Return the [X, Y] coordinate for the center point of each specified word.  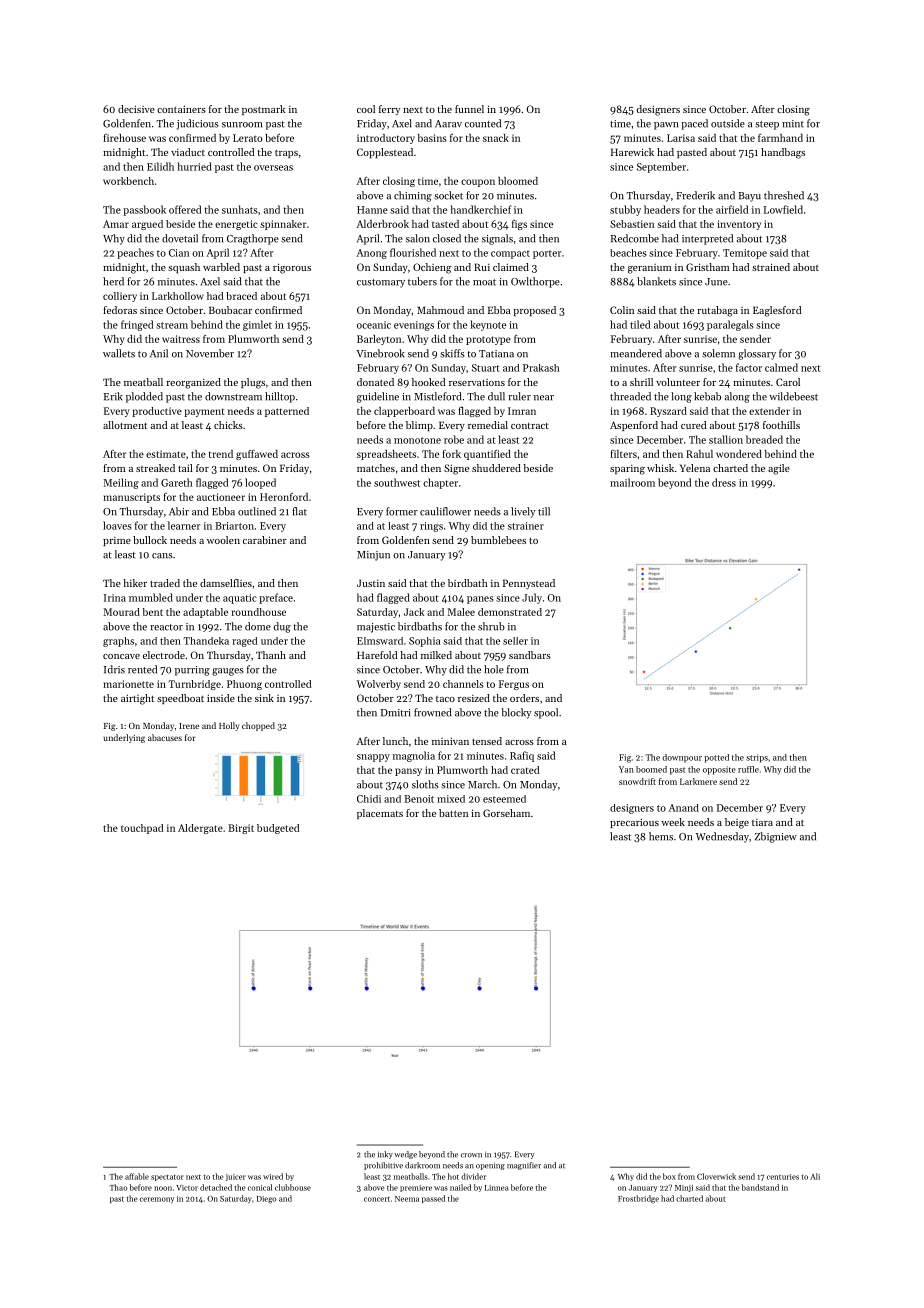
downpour [682, 758]
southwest [397, 482]
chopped [258, 726]
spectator [167, 1178]
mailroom [632, 482]
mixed [451, 799]
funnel [469, 109]
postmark [263, 110]
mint [793, 124]
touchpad [142, 829]
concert [377, 1199]
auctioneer [221, 497]
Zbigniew [776, 837]
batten [453, 813]
